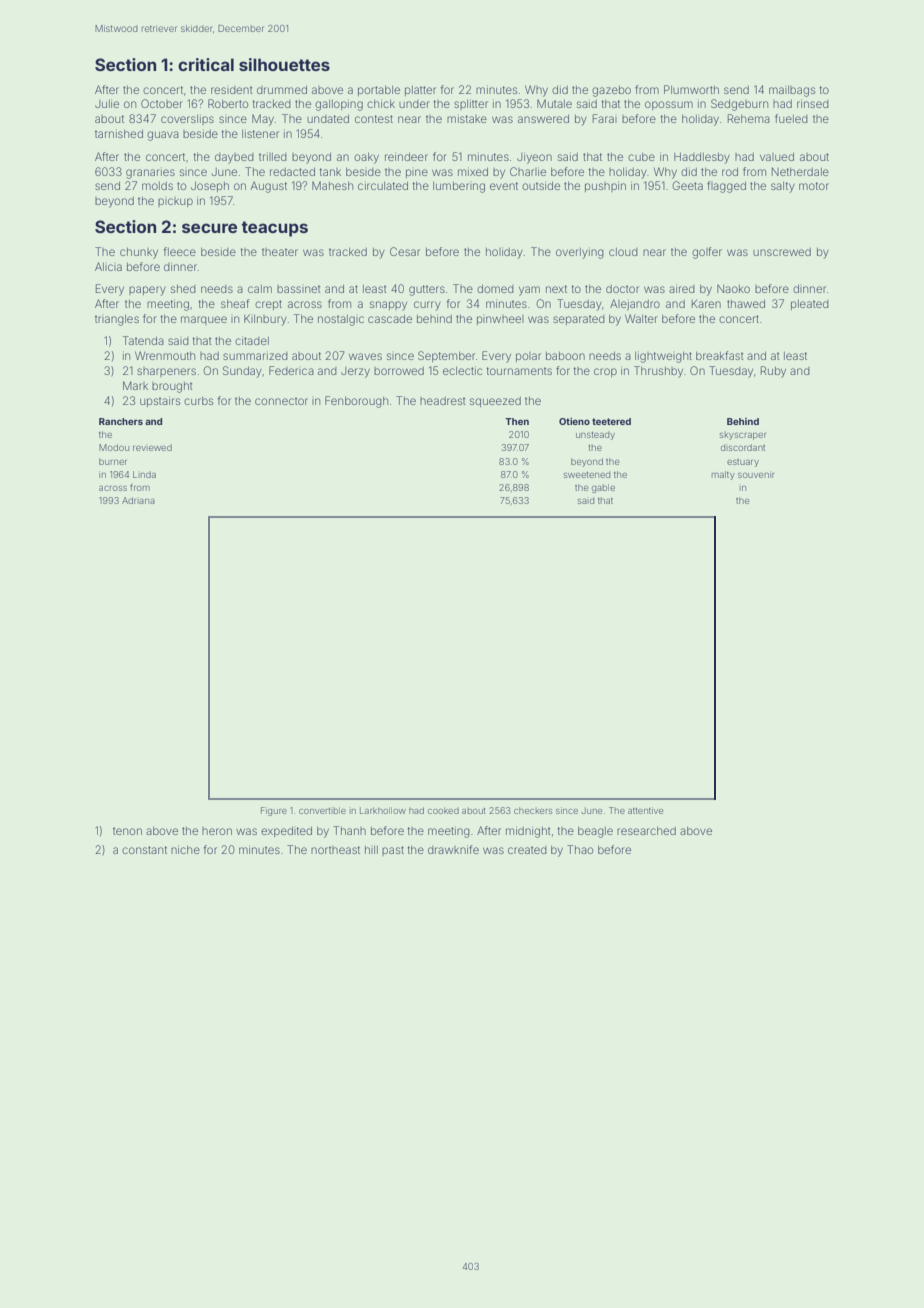 This screenshot has height=1308, width=924. What do you see at coordinates (723, 475) in the screenshot?
I see `malty` at bounding box center [723, 475].
